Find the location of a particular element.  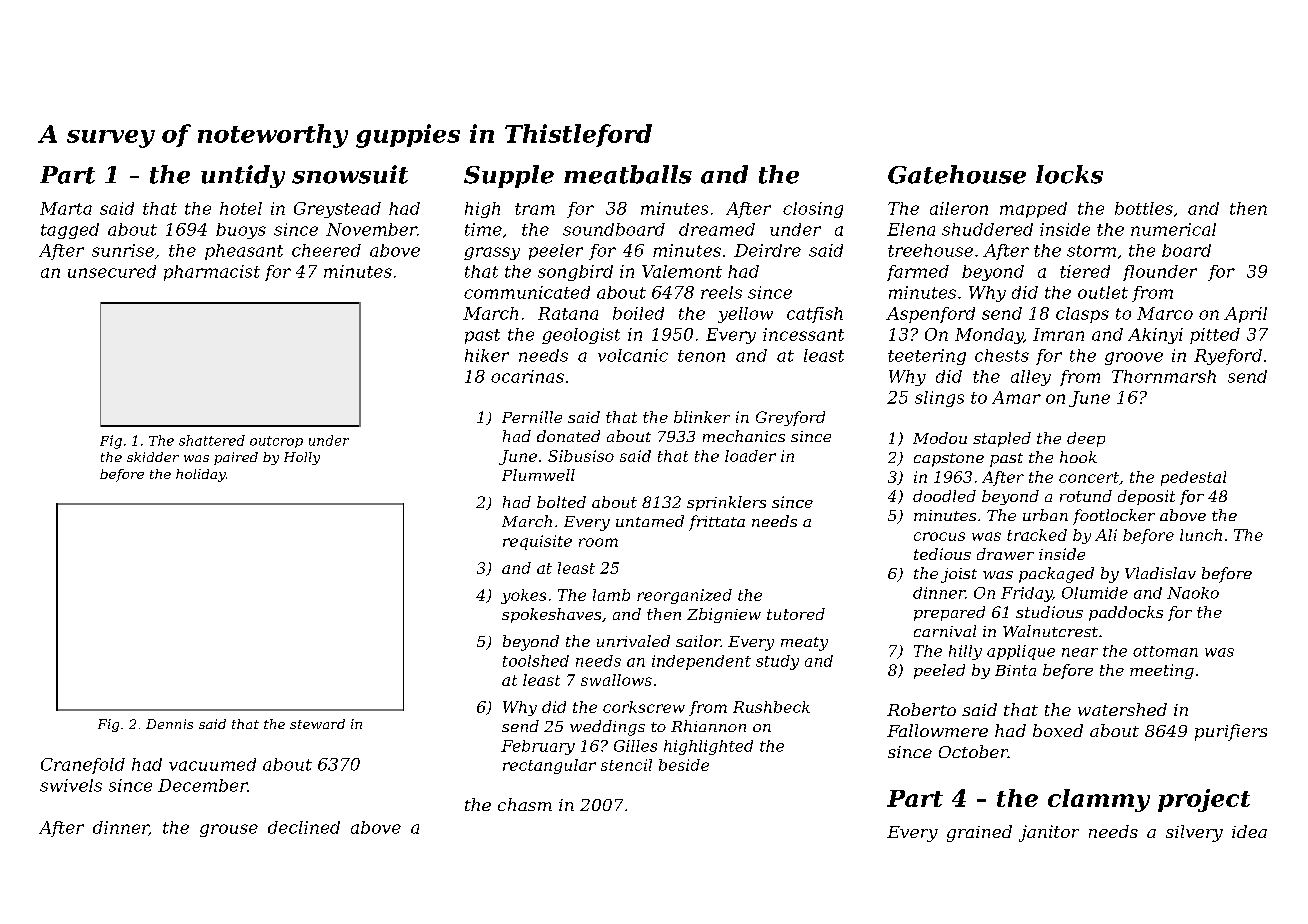

bottles is located at coordinates (1144, 208).
